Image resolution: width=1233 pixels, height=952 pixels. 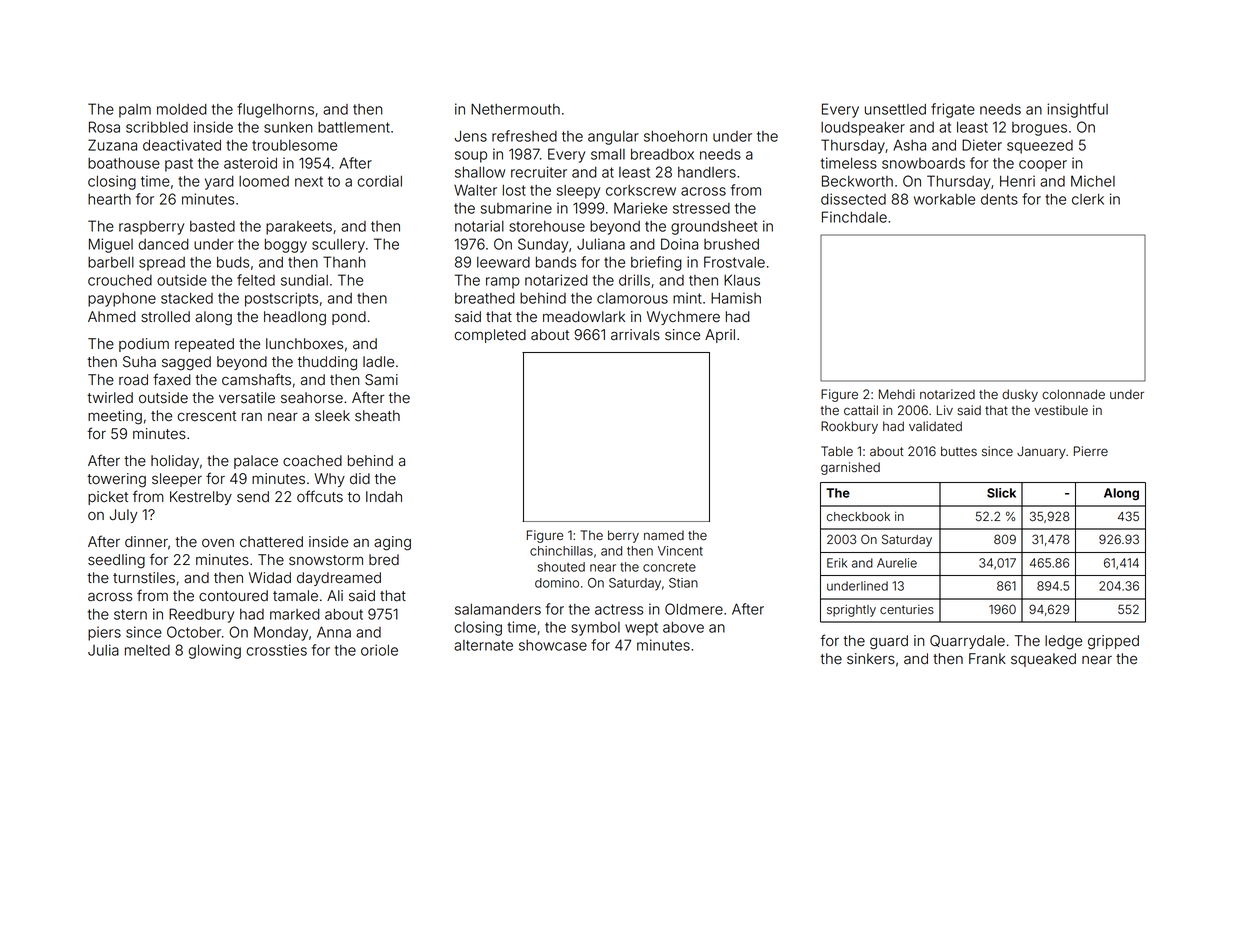 What do you see at coordinates (1020, 395) in the screenshot?
I see `dusky` at bounding box center [1020, 395].
